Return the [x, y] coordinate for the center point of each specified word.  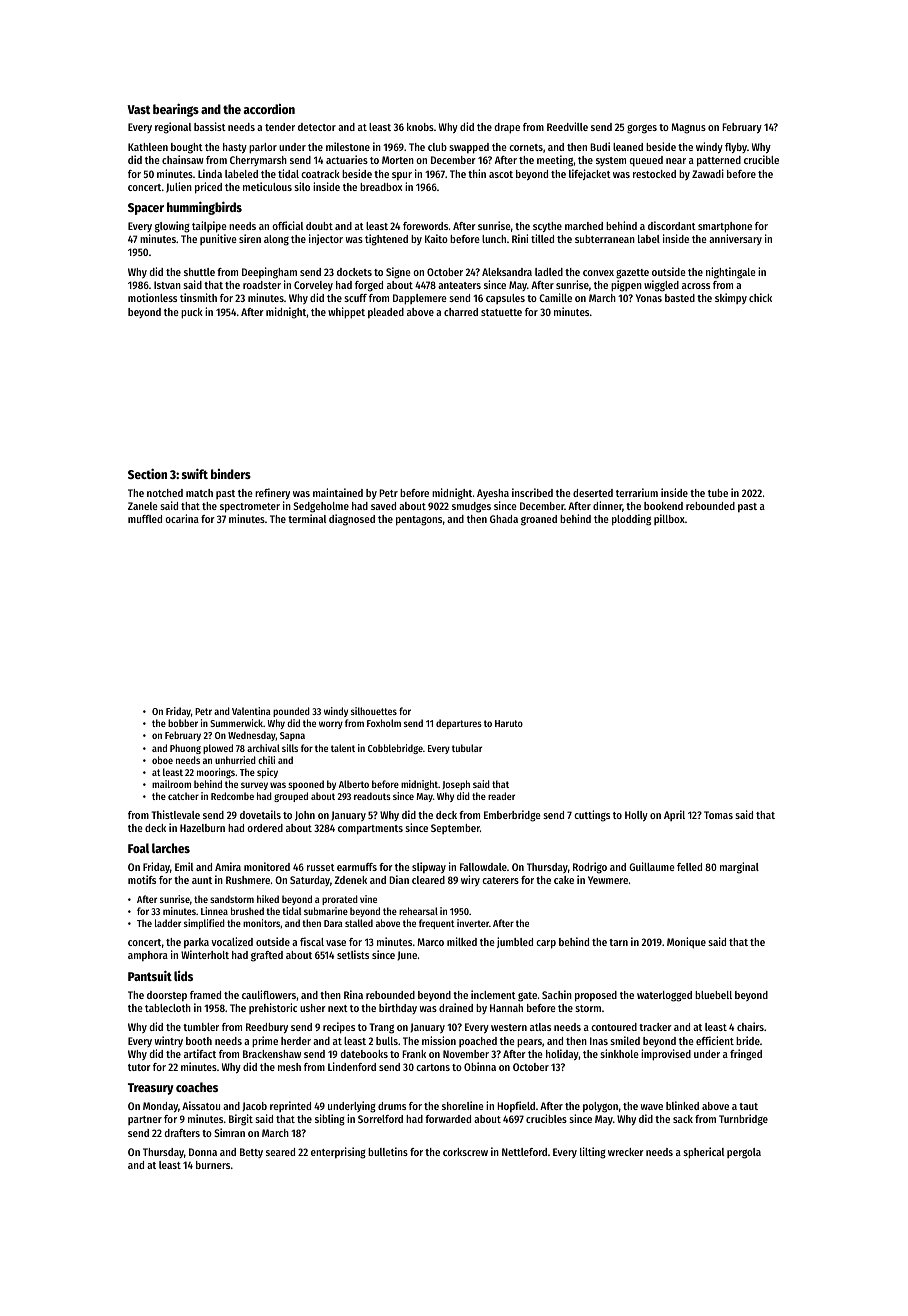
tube [718, 493]
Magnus [689, 128]
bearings [176, 110]
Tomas [718, 815]
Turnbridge [743, 1120]
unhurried [235, 760]
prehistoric [273, 1008]
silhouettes [374, 711]
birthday [398, 1008]
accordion [269, 109]
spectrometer [250, 508]
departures [459, 724]
